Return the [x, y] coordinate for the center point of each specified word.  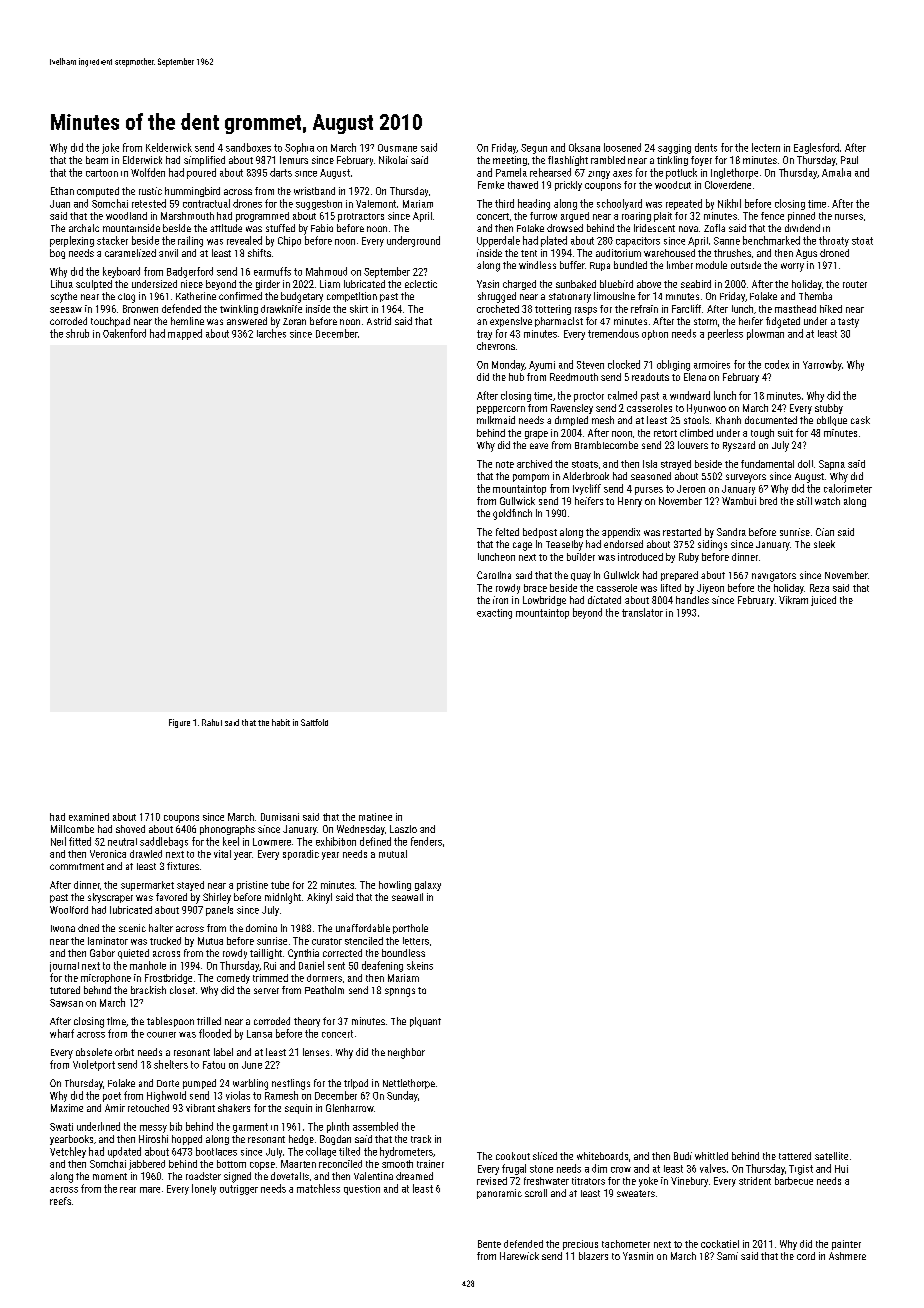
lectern [766, 147]
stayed [190, 886]
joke [110, 148]
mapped [185, 334]
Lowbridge [544, 601]
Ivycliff [587, 489]
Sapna [832, 465]
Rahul [212, 722]
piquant [425, 1022]
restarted [682, 532]
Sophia [299, 148]
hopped [187, 1140]
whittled [711, 1156]
